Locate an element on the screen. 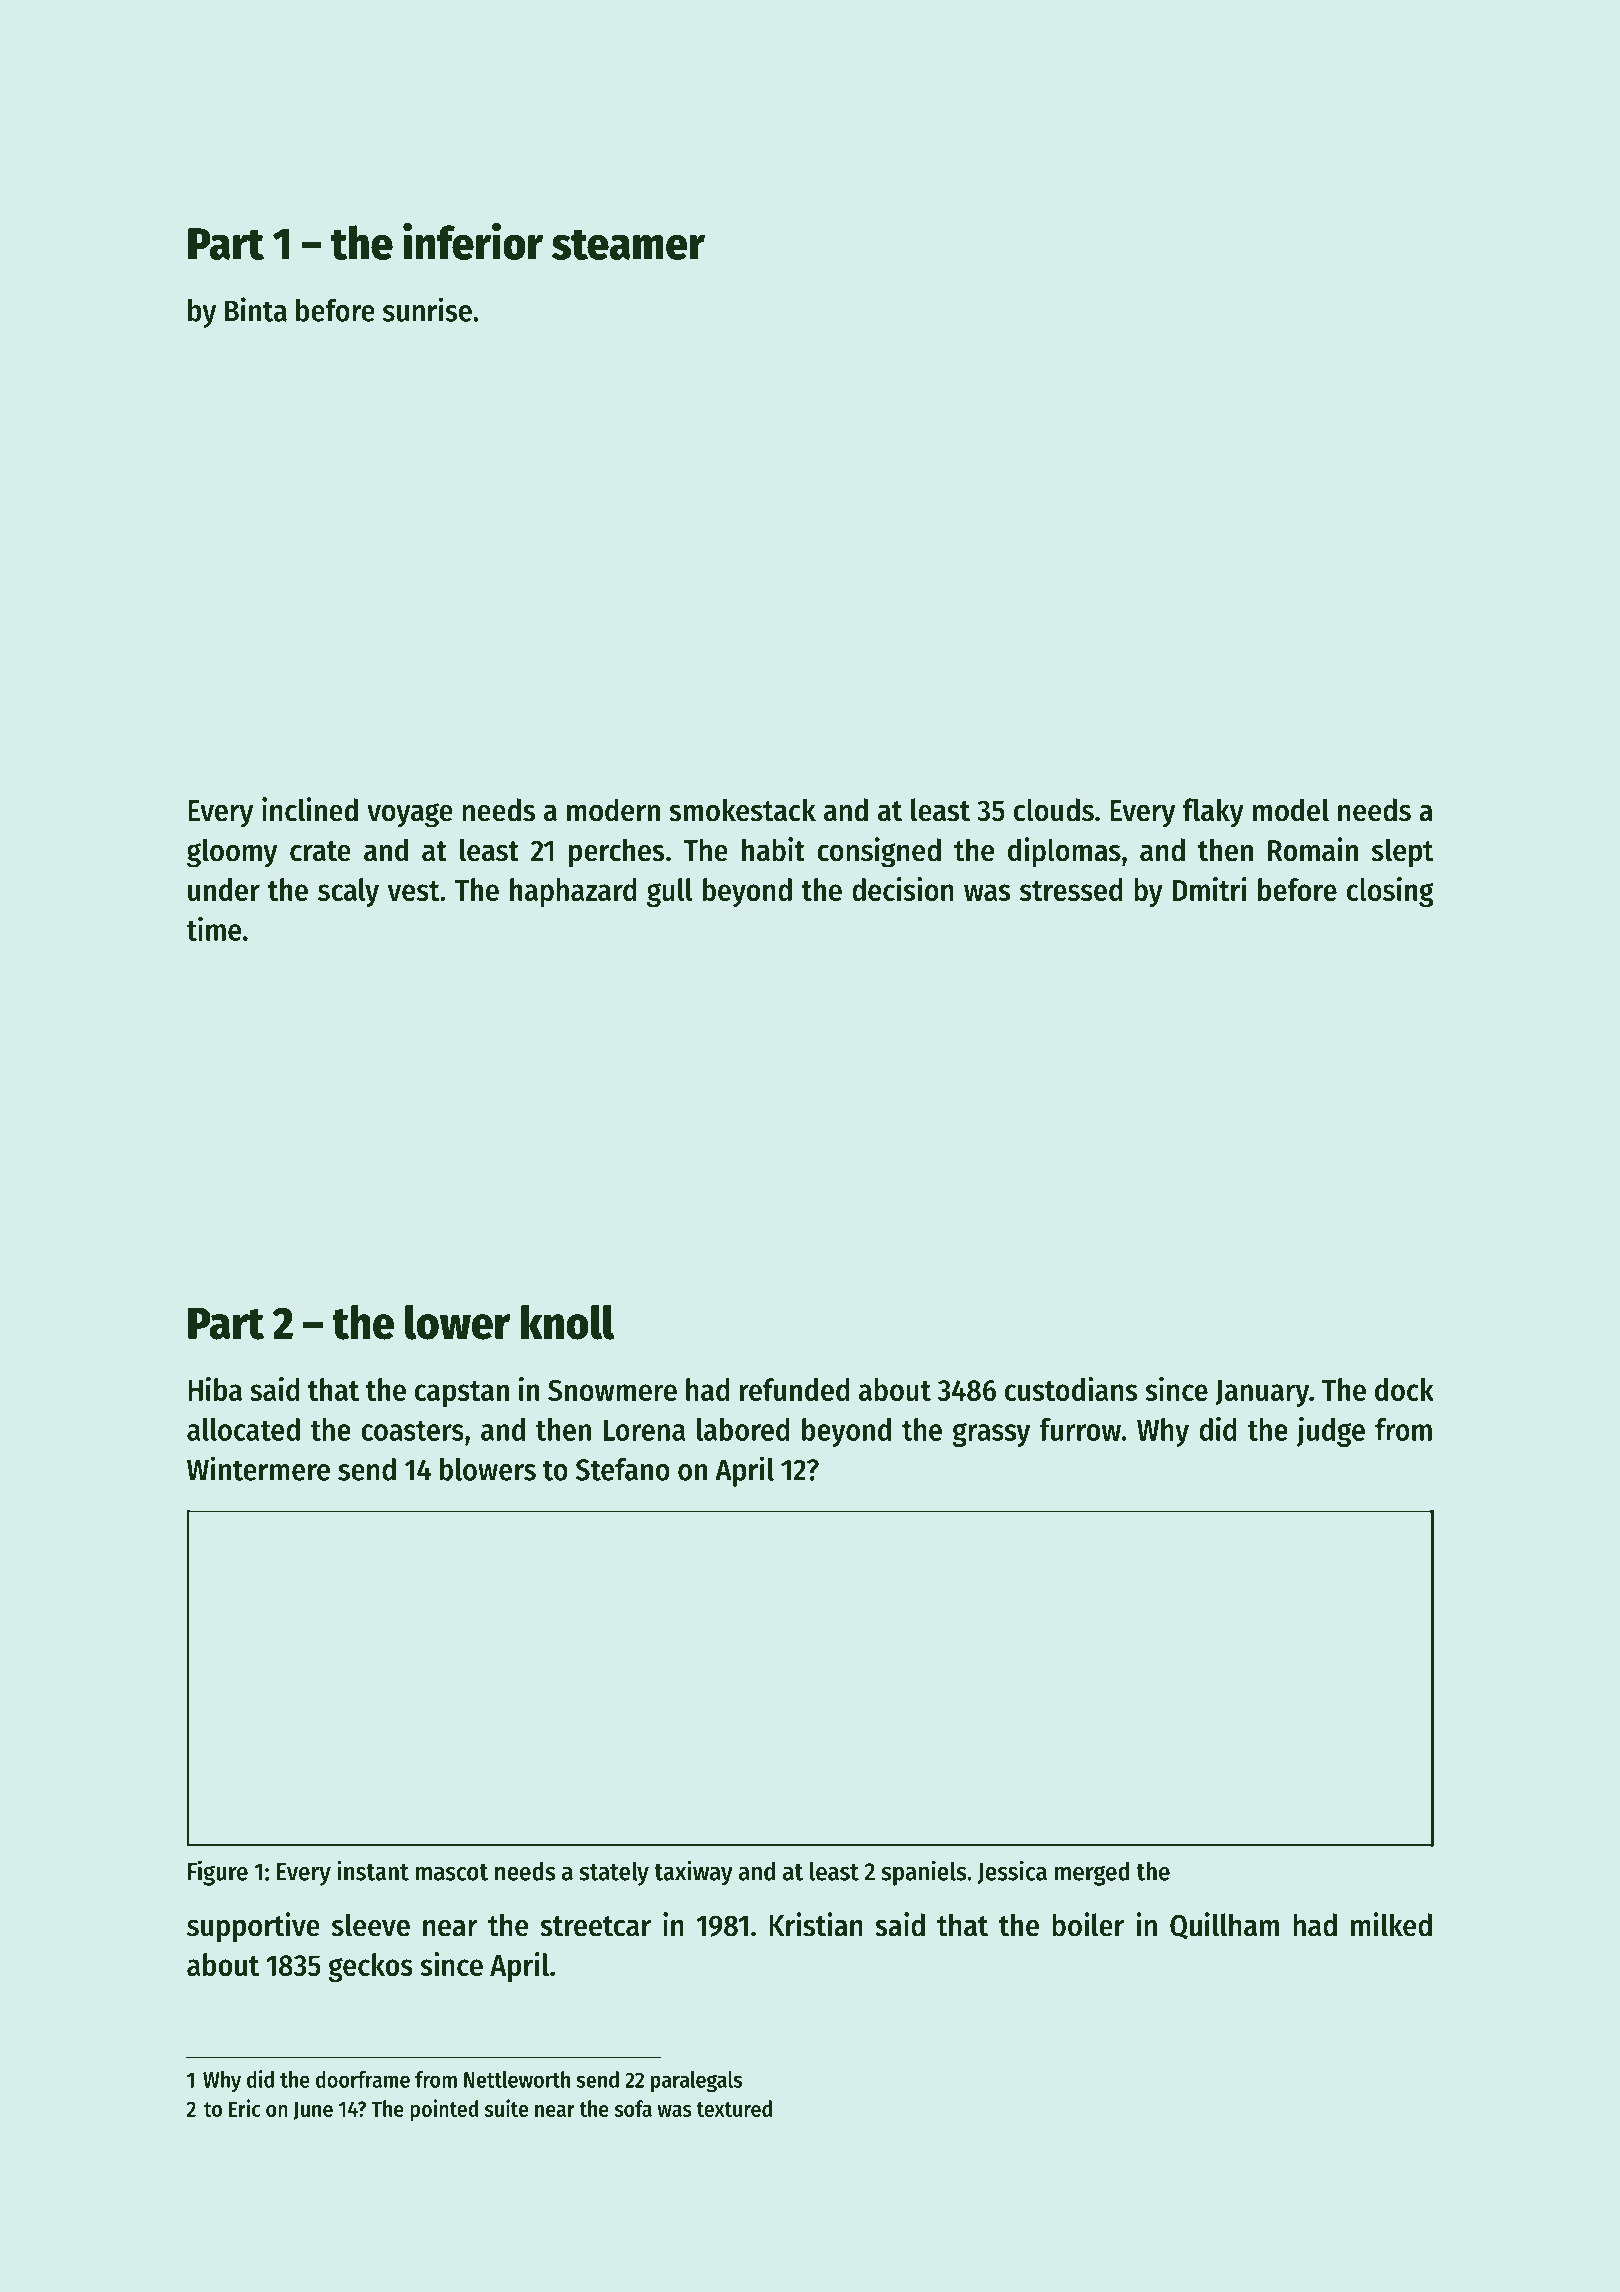 The width and height of the screenshot is (1620, 2292). steamer is located at coordinates (628, 244).
